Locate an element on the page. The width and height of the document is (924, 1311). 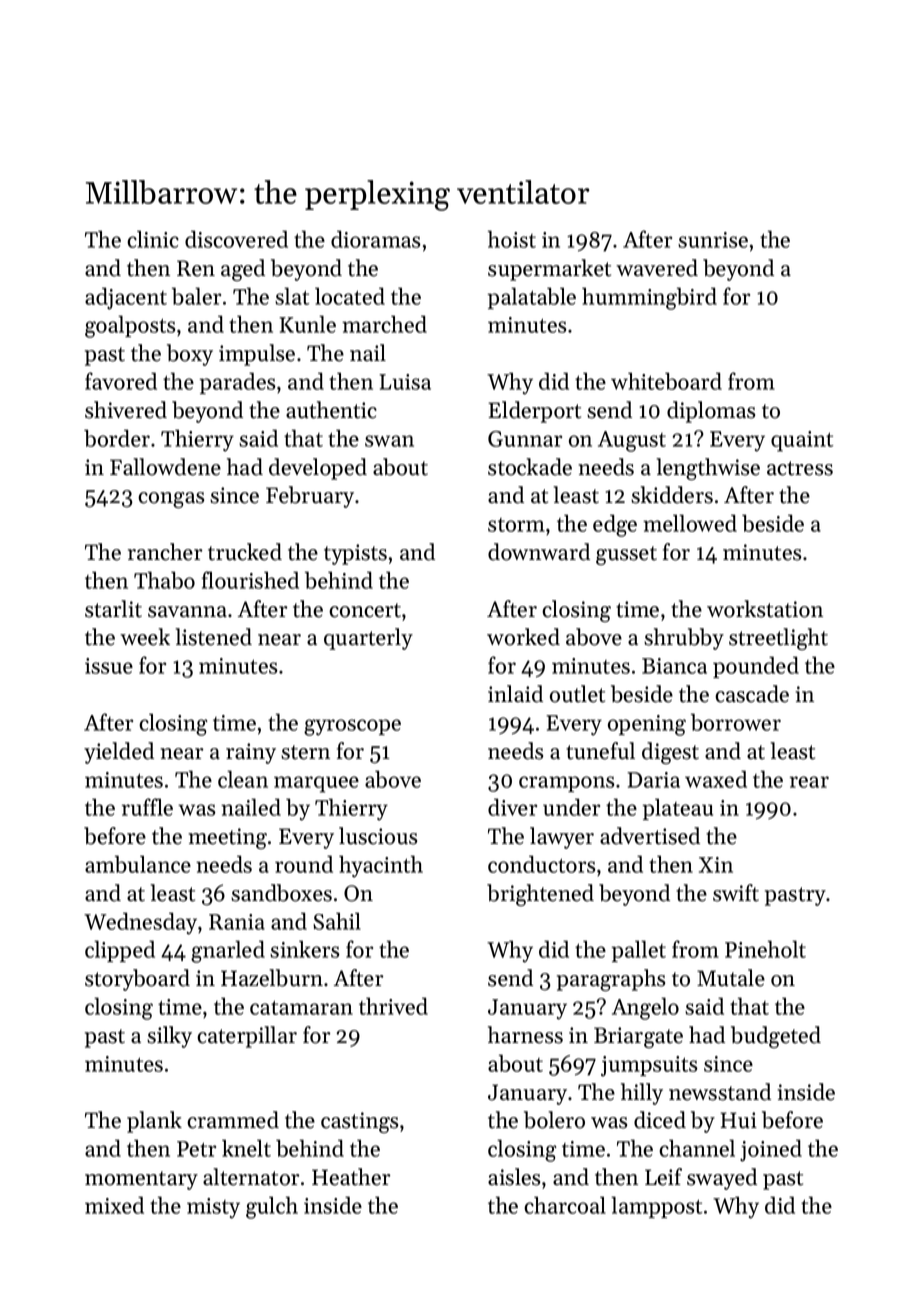
pallet is located at coordinates (639, 951).
